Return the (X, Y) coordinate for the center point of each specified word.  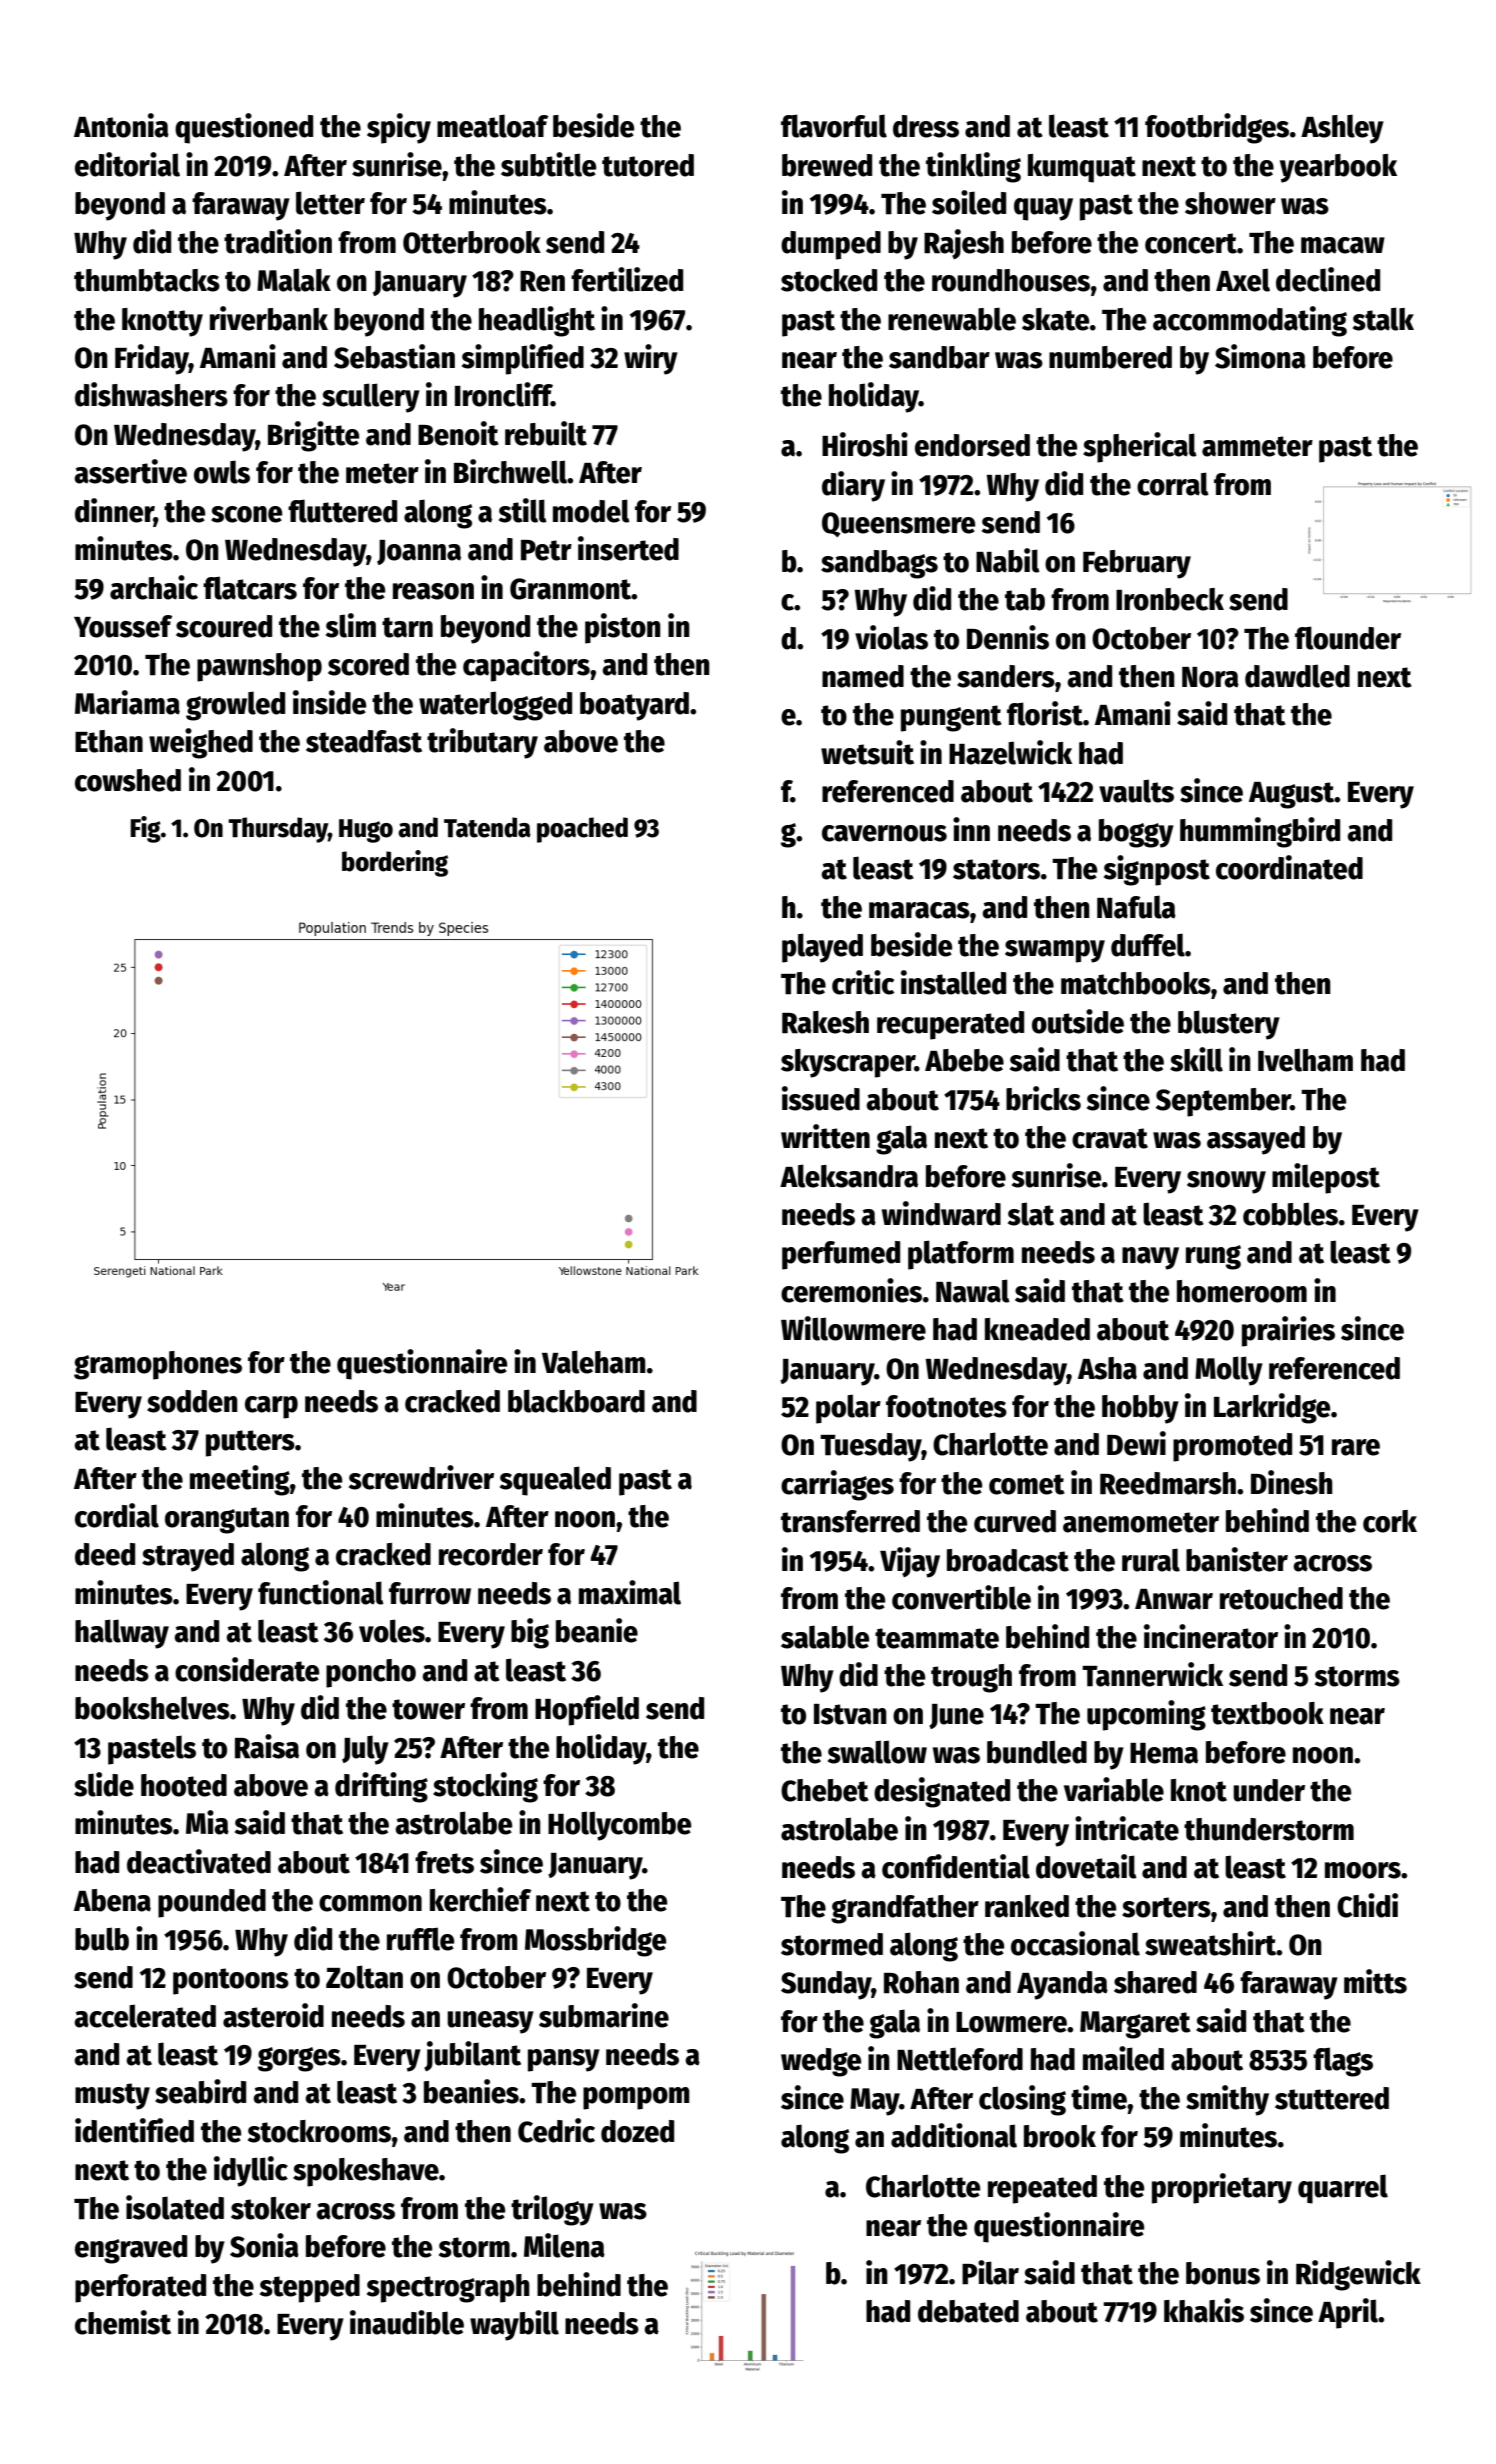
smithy (1227, 2100)
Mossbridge (595, 1941)
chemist (123, 2322)
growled (235, 706)
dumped (831, 245)
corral (1173, 484)
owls (222, 472)
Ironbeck (1170, 599)
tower (428, 1709)
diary (853, 486)
